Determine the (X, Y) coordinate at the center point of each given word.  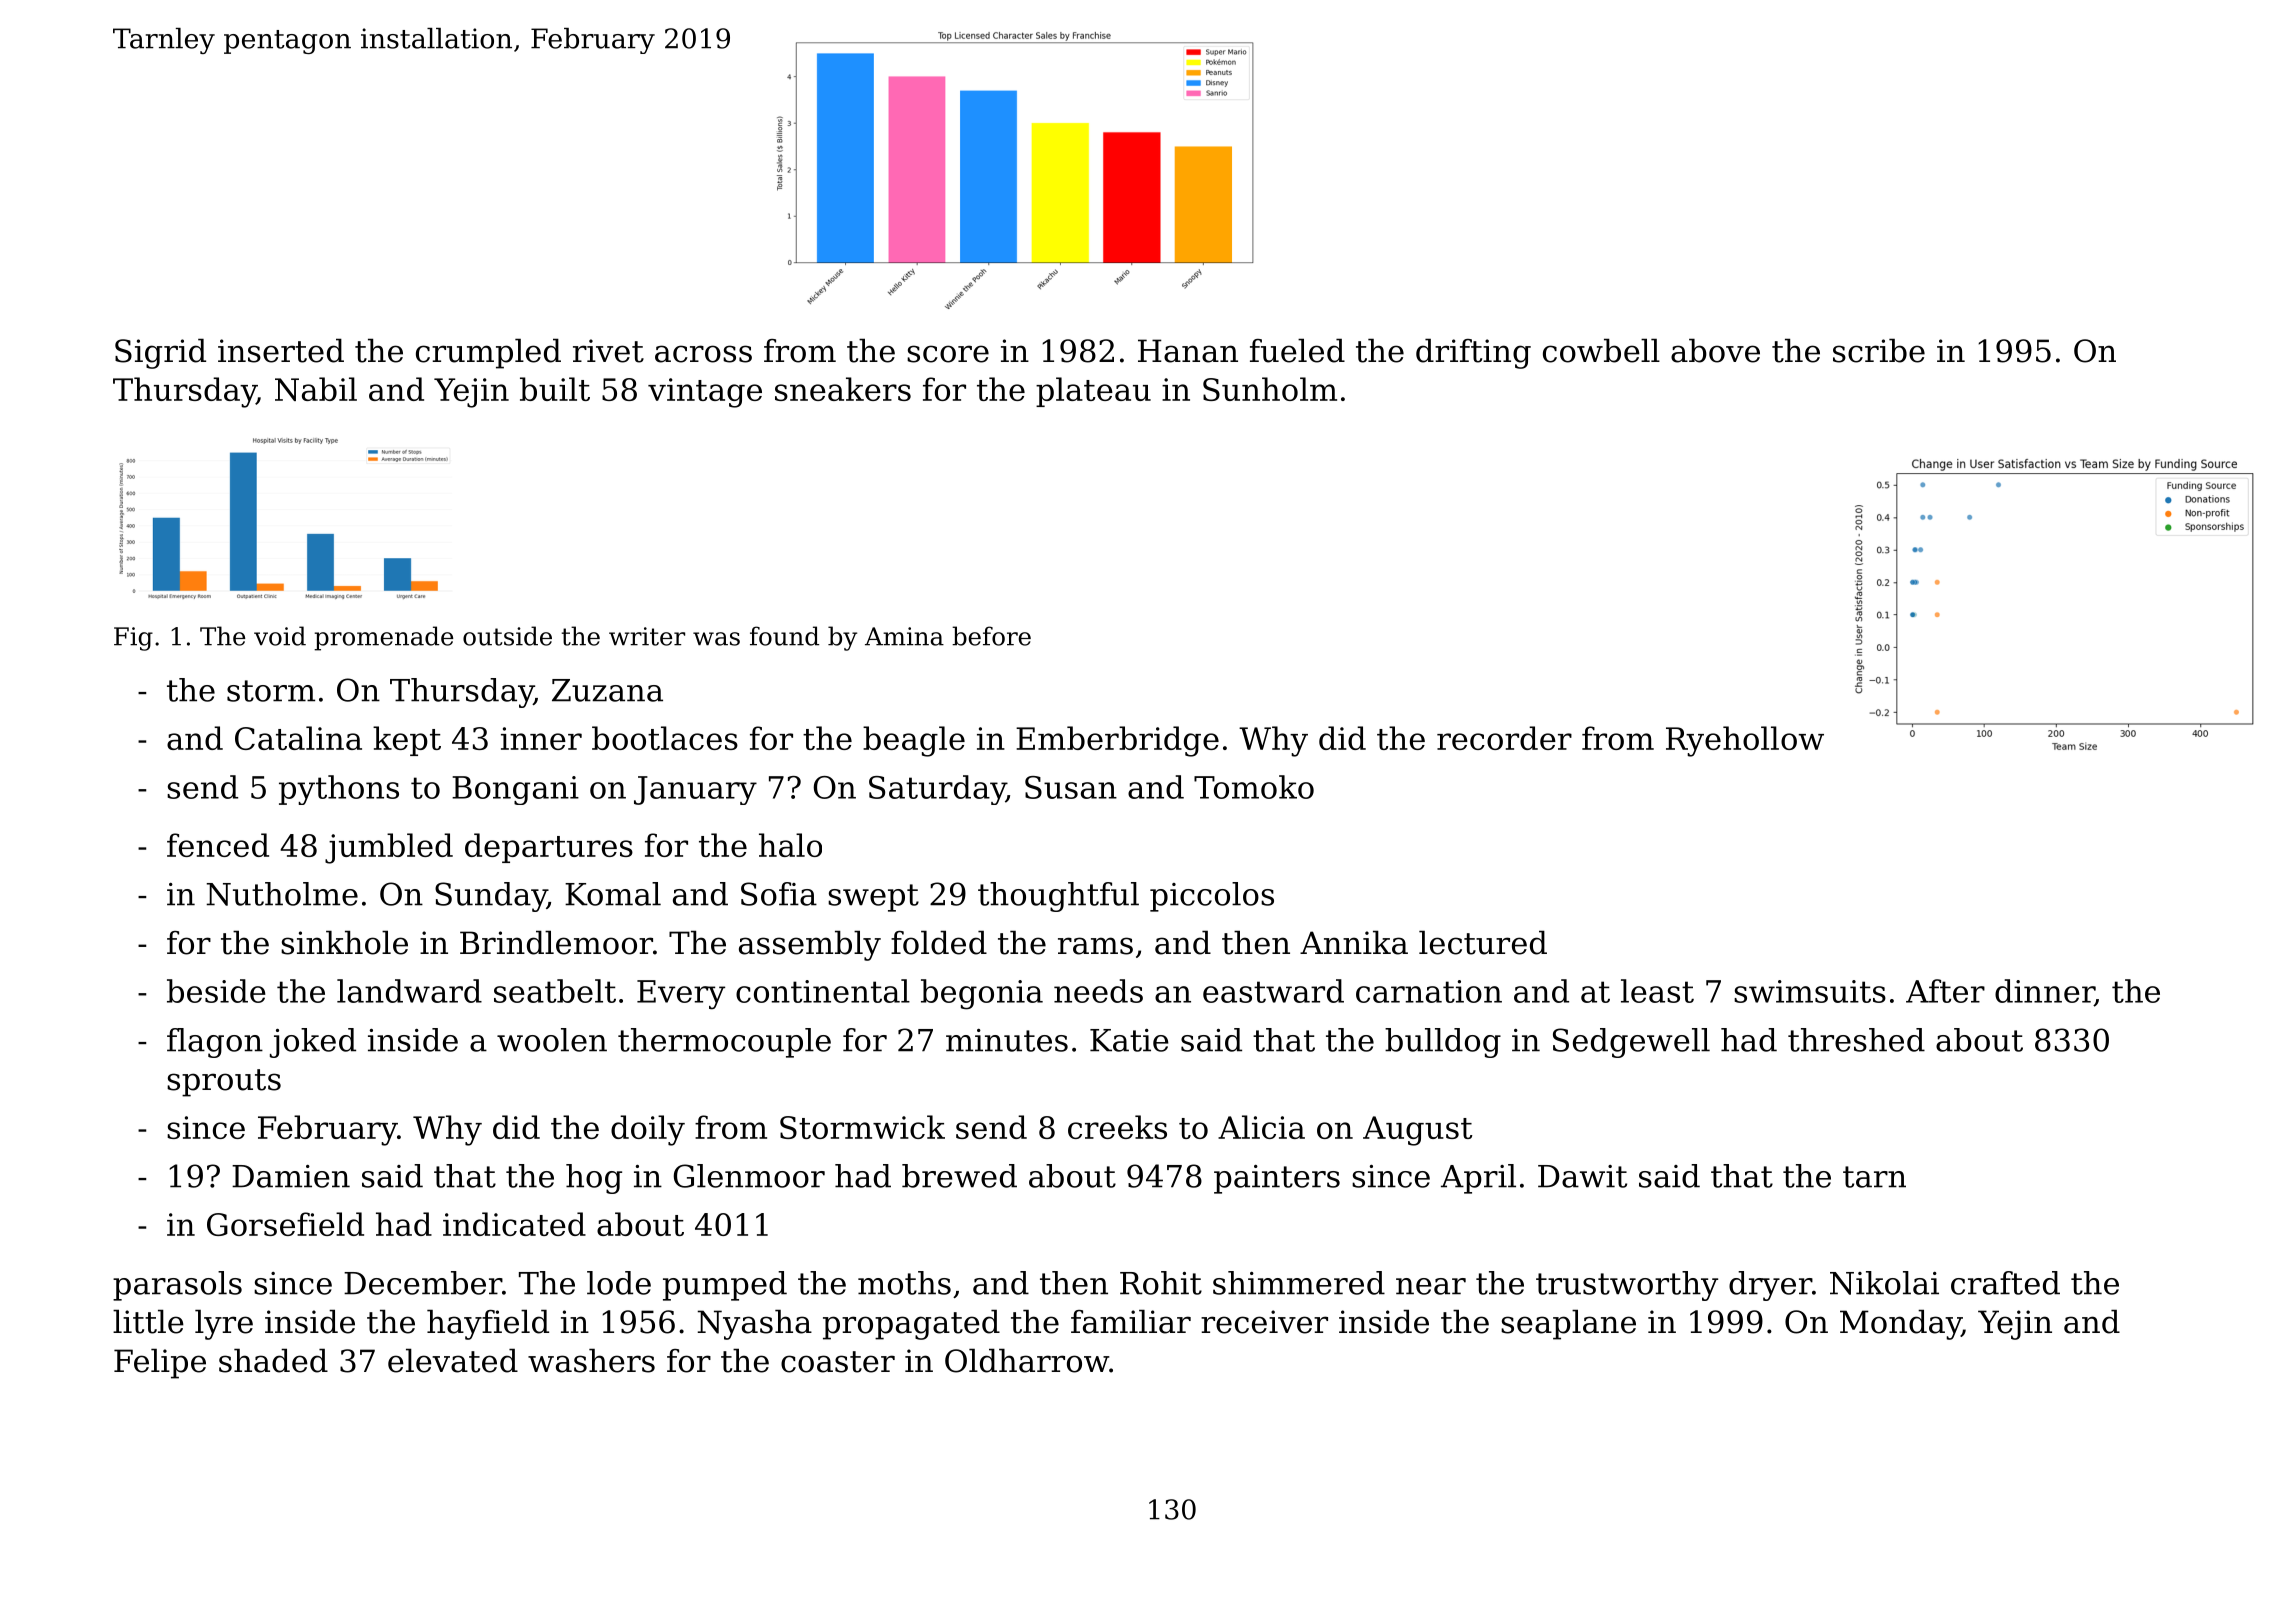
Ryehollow (1745, 741)
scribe (1879, 350)
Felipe (160, 1363)
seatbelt (555, 991)
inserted (281, 350)
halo (790, 845)
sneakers (843, 389)
